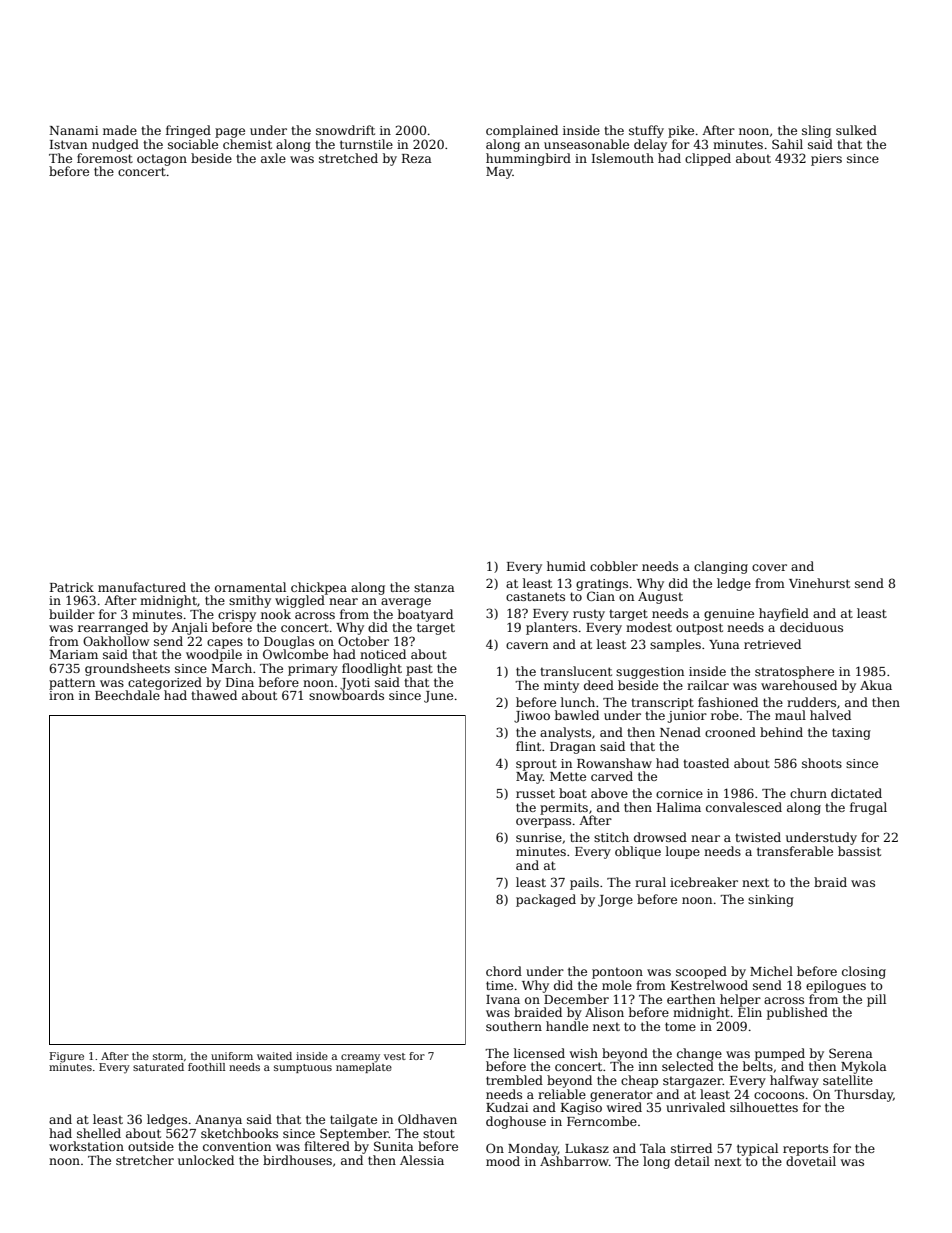  What do you see at coordinates (72, 587) in the document?
I see `Patrick` at bounding box center [72, 587].
